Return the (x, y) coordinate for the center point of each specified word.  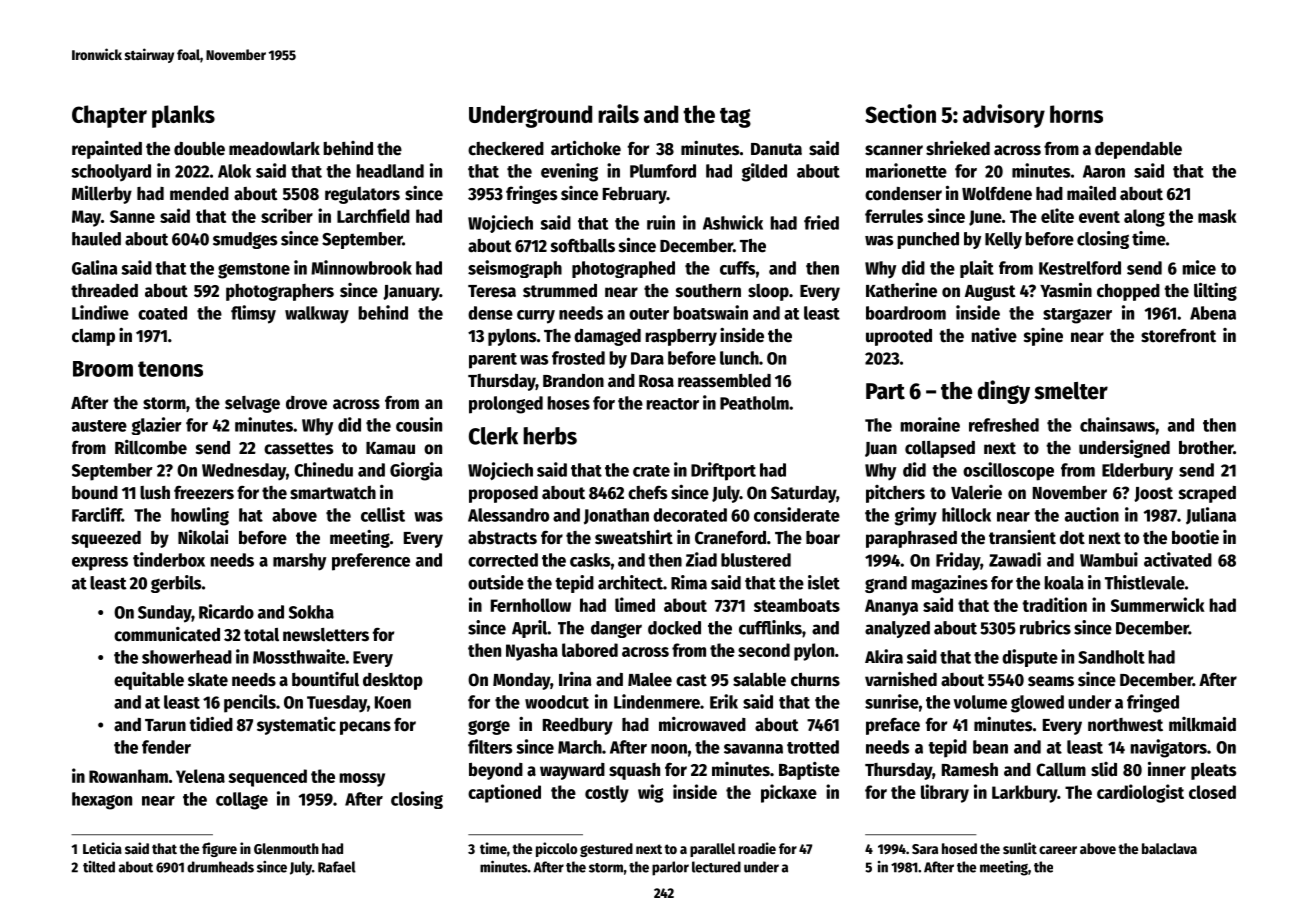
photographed (623, 269)
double (199, 149)
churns (815, 680)
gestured (606, 850)
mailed (1091, 193)
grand (886, 584)
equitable (149, 681)
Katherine (901, 290)
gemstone (254, 271)
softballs (583, 245)
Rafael (337, 867)
